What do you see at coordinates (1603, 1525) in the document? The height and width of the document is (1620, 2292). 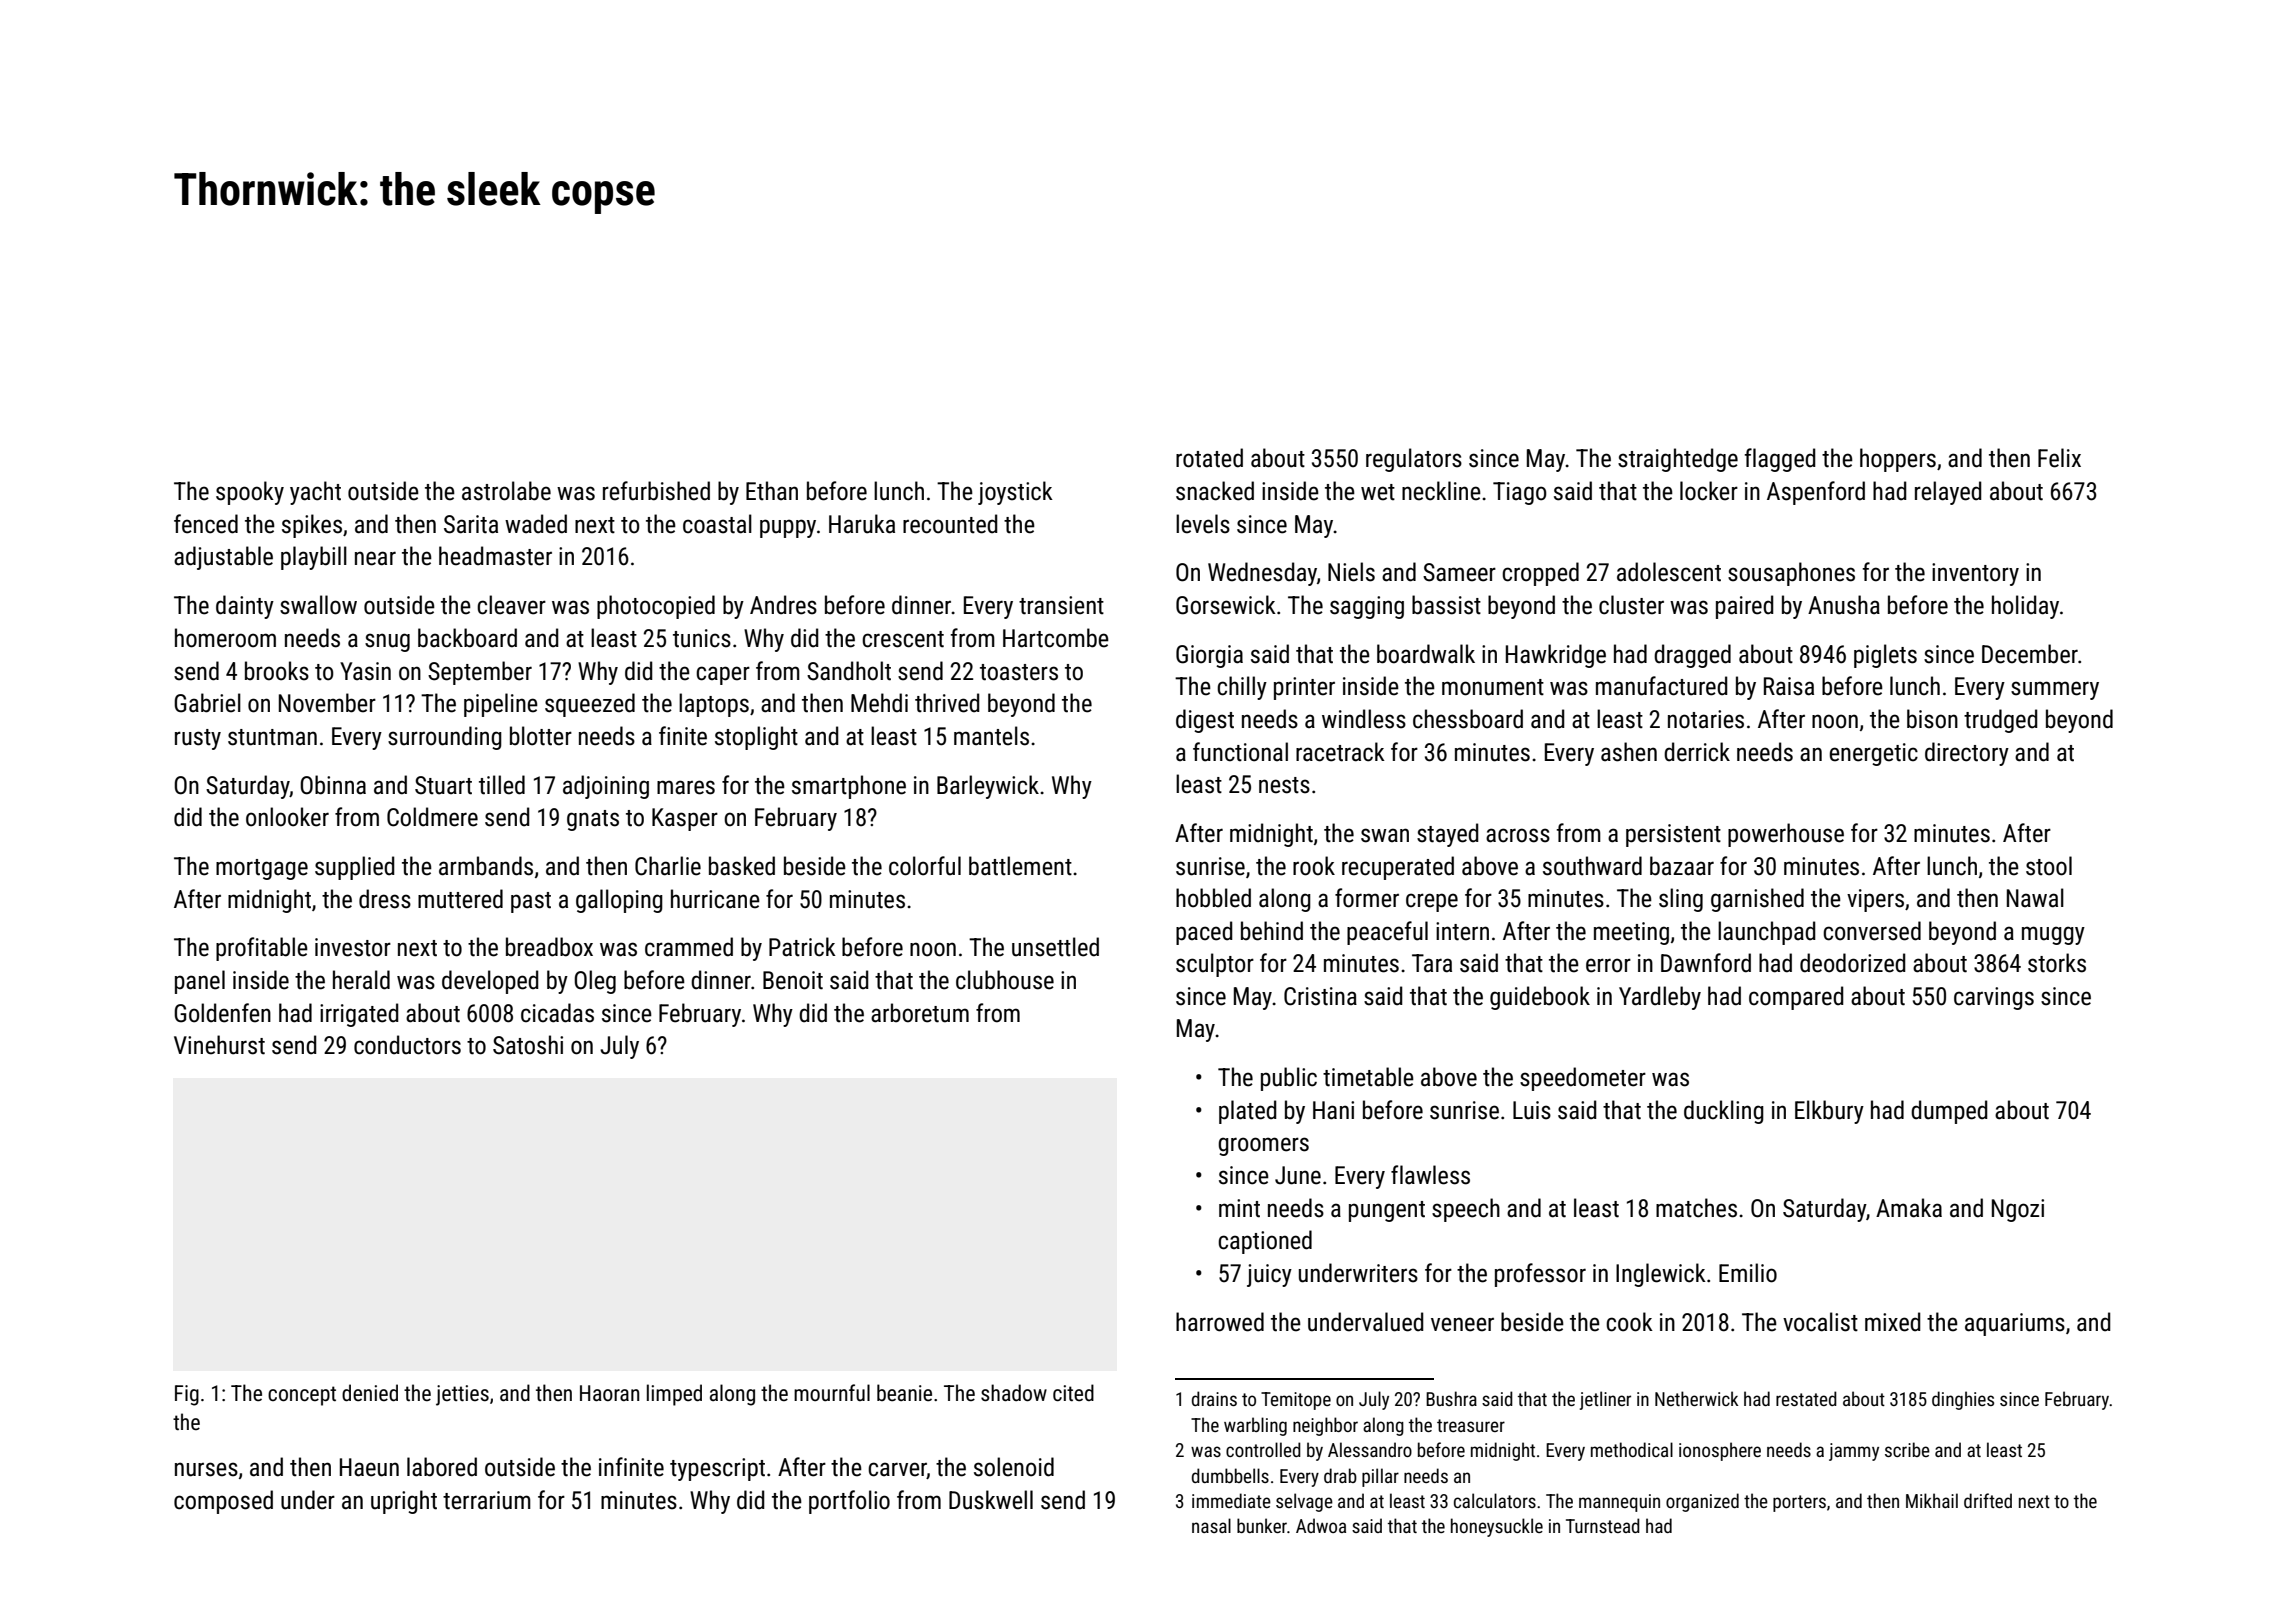 I see `Turnstead` at bounding box center [1603, 1525].
